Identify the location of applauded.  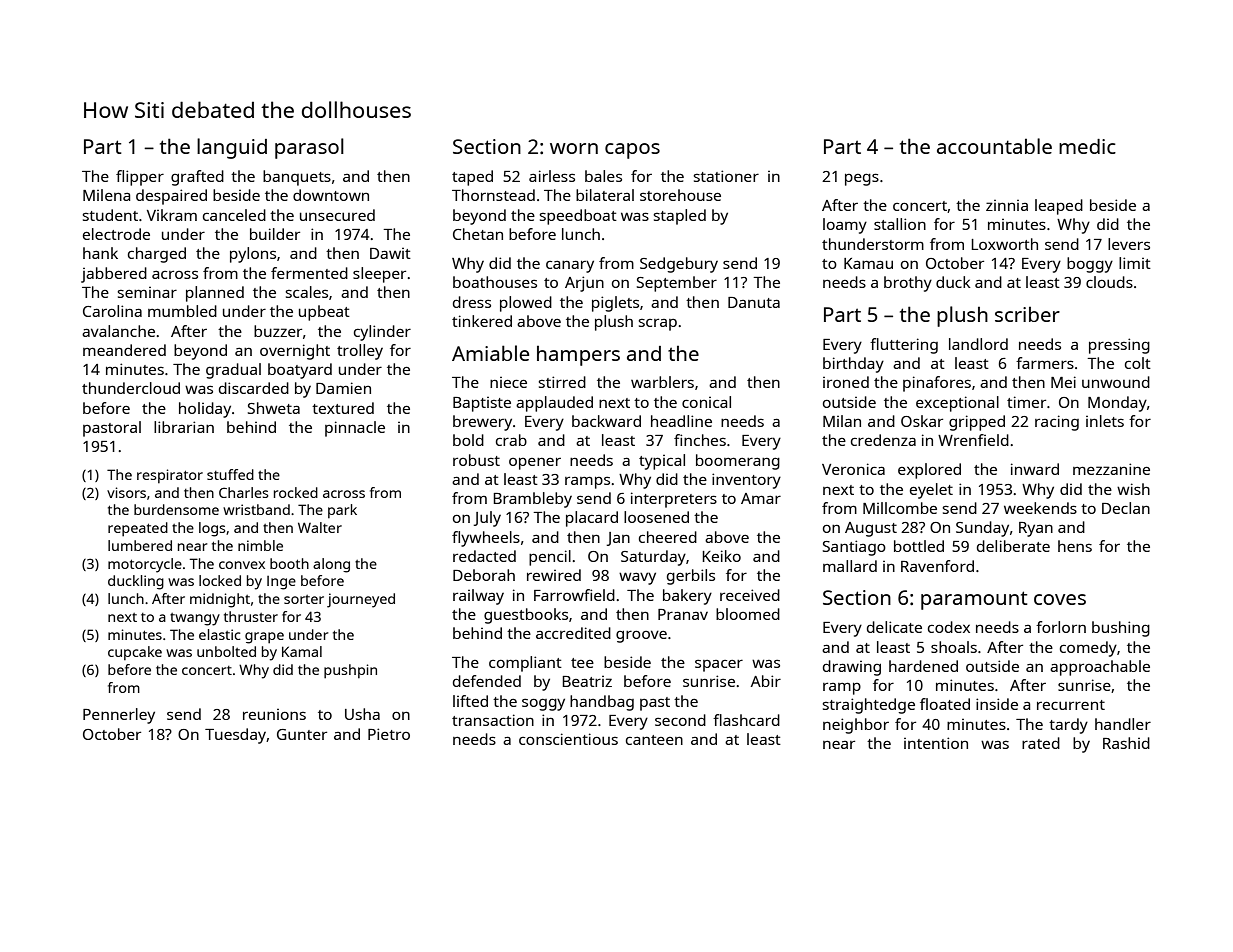
(554, 404).
